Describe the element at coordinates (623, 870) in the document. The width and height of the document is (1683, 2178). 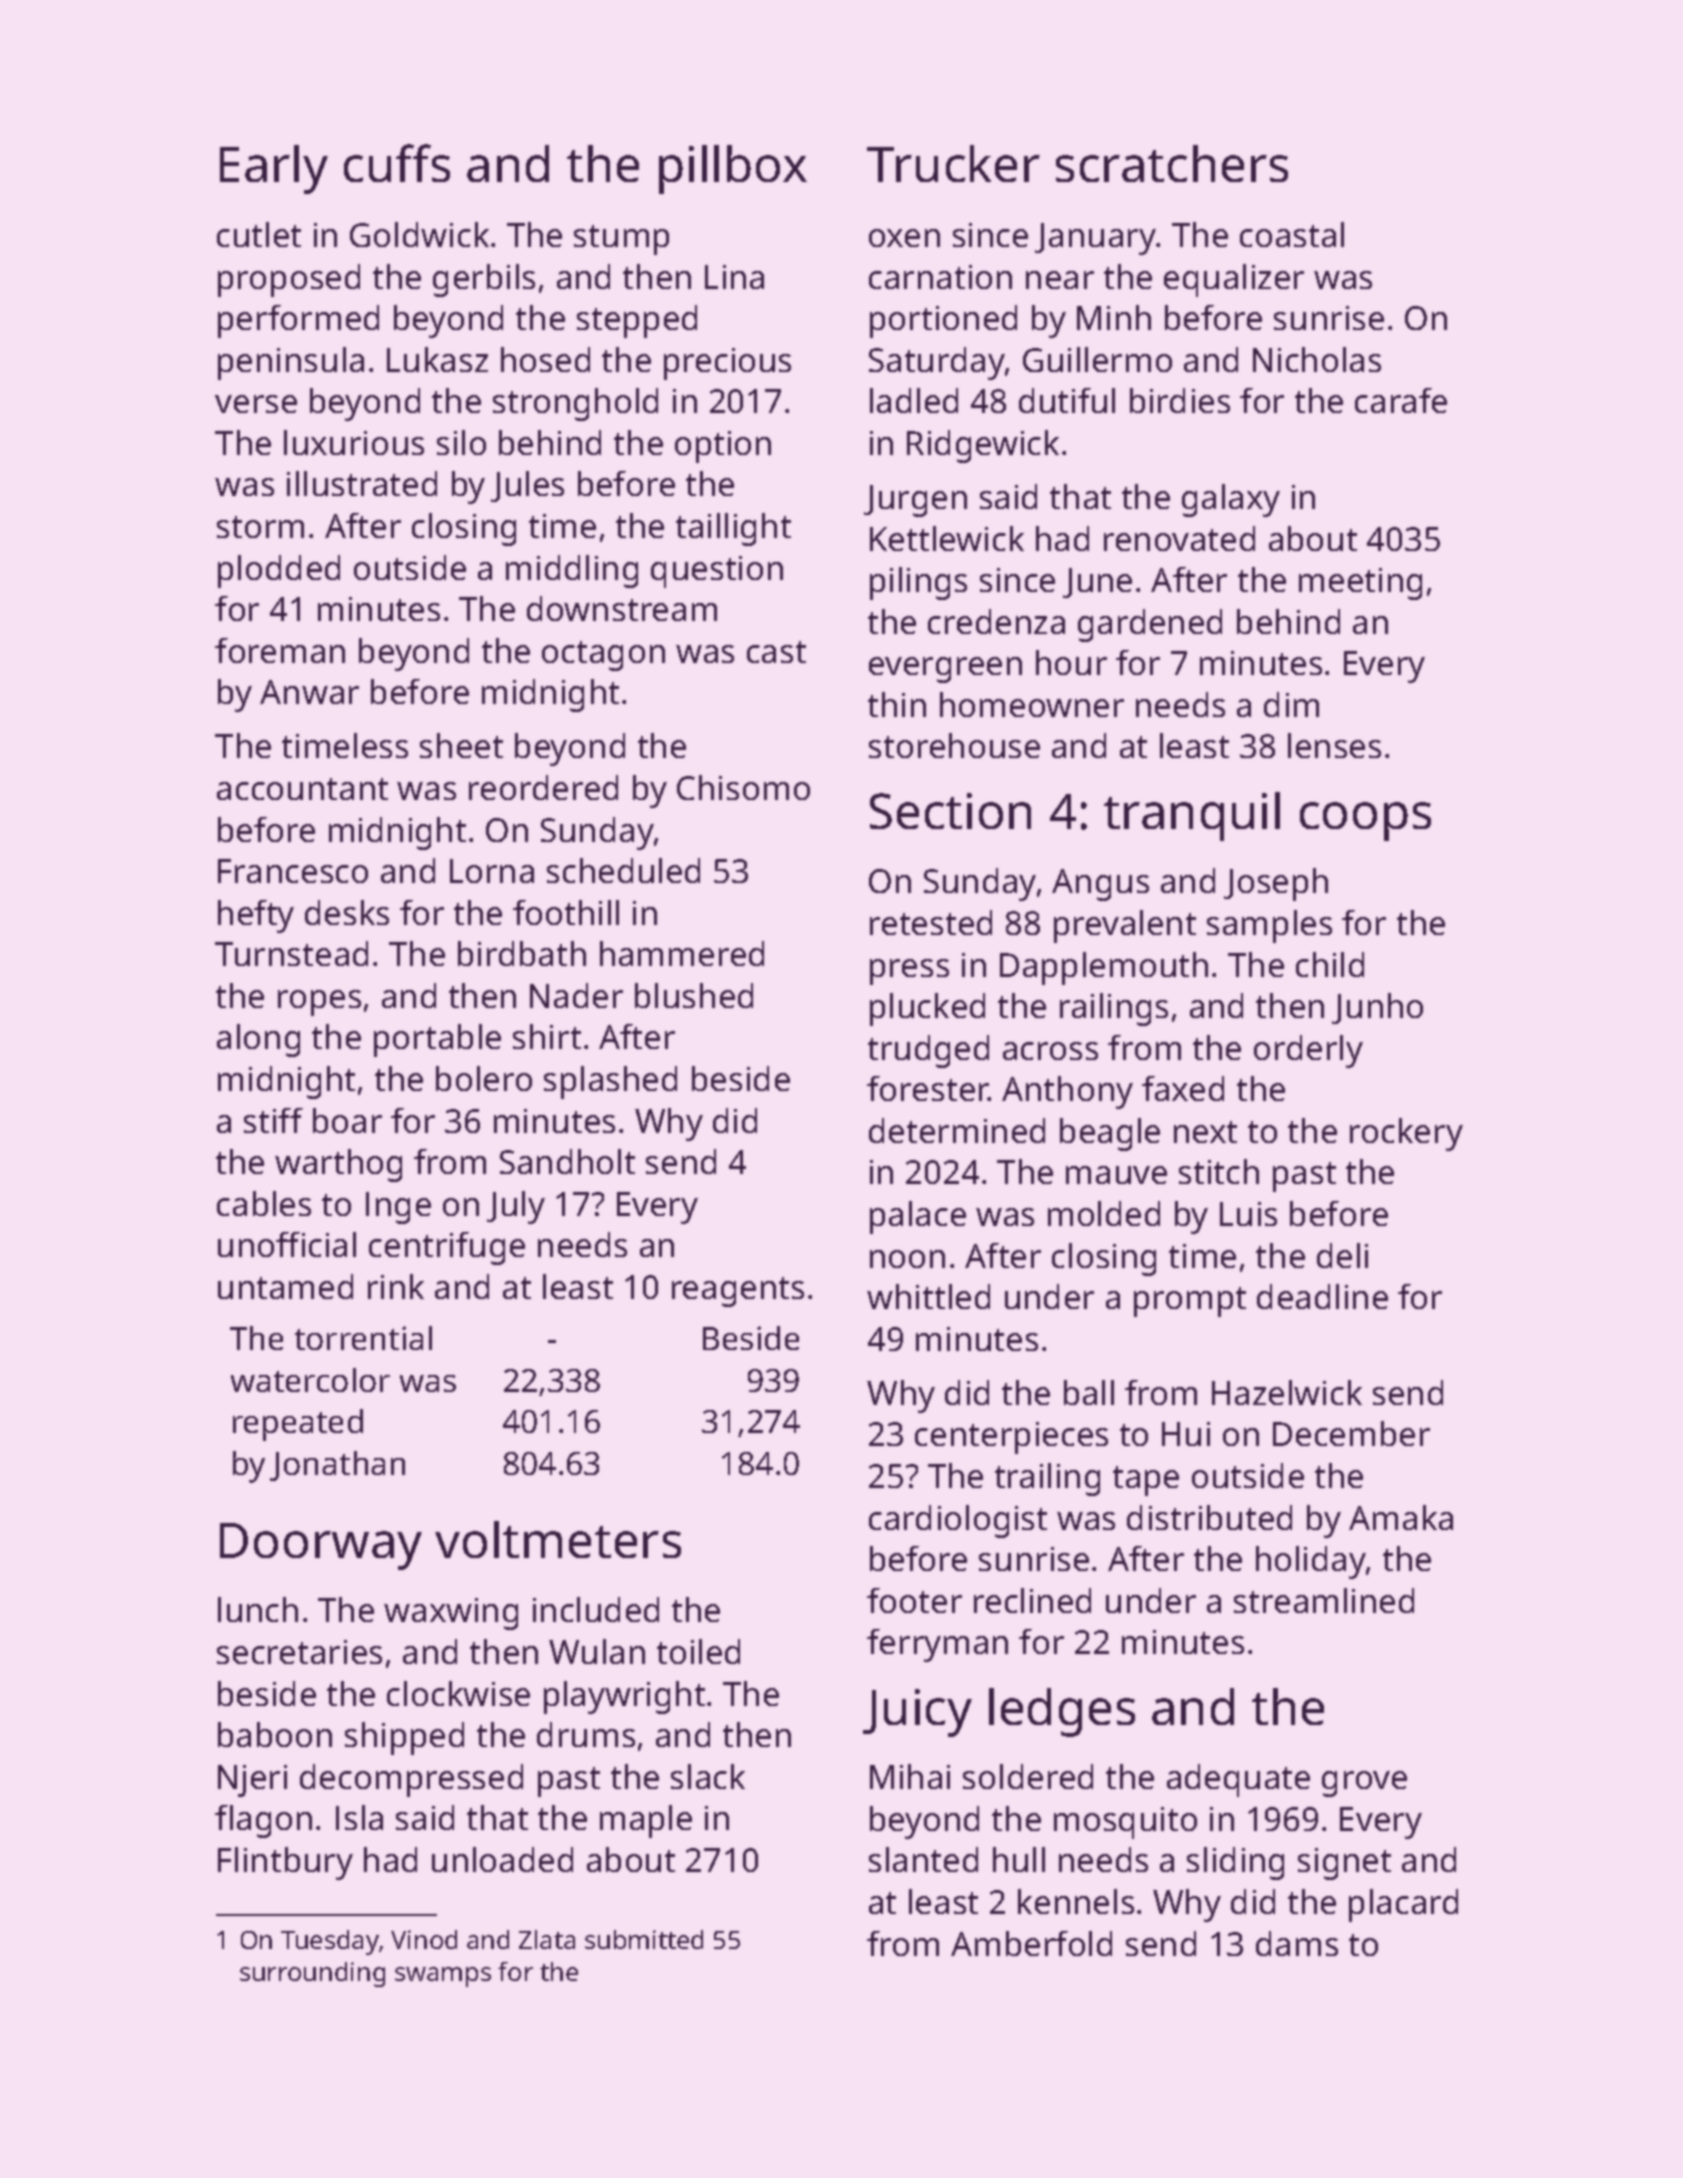
I see `scheduled` at that location.
